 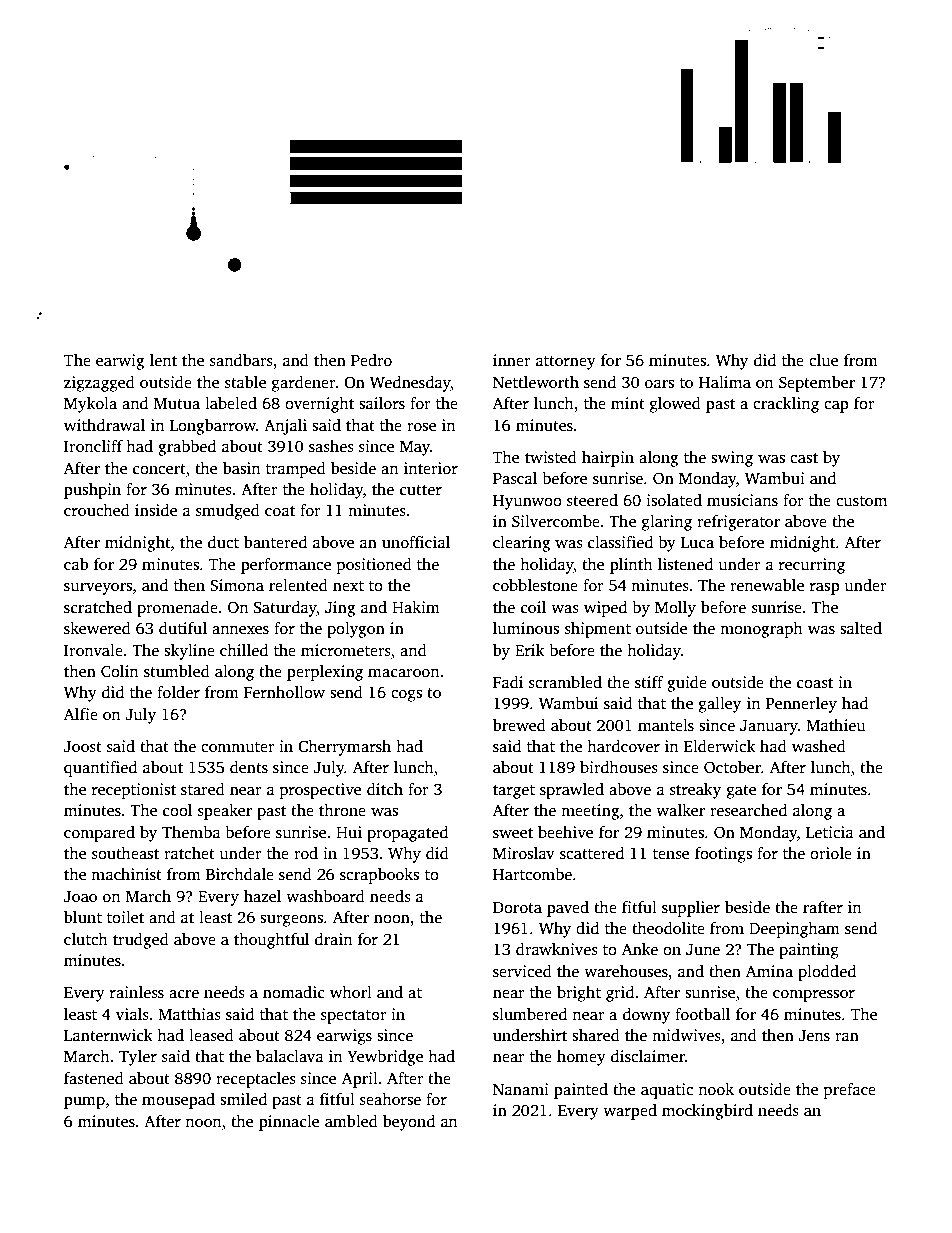 What do you see at coordinates (566, 363) in the image?
I see `attorney` at bounding box center [566, 363].
